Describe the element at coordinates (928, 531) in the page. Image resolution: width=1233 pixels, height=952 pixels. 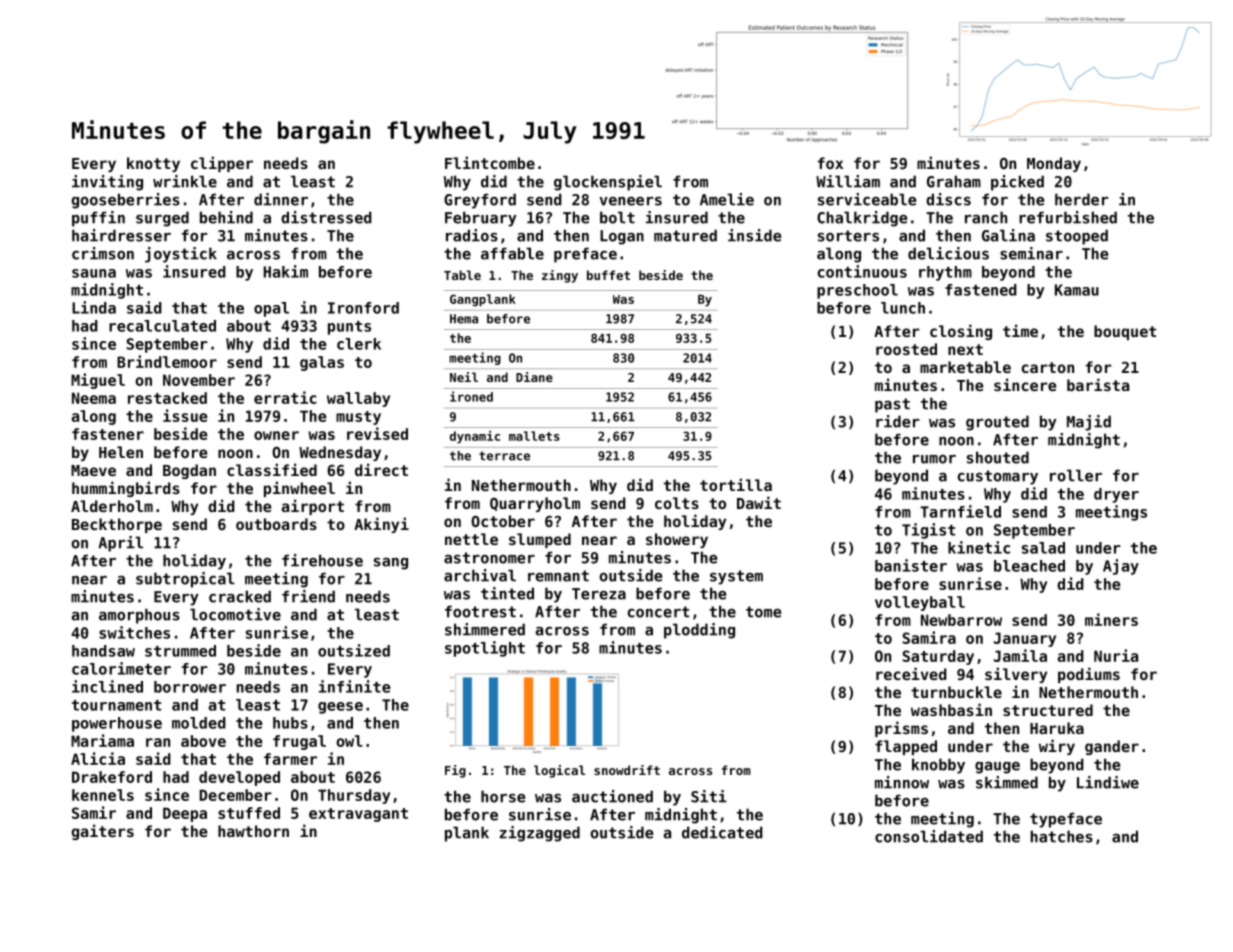
I see `Tigist` at that location.
